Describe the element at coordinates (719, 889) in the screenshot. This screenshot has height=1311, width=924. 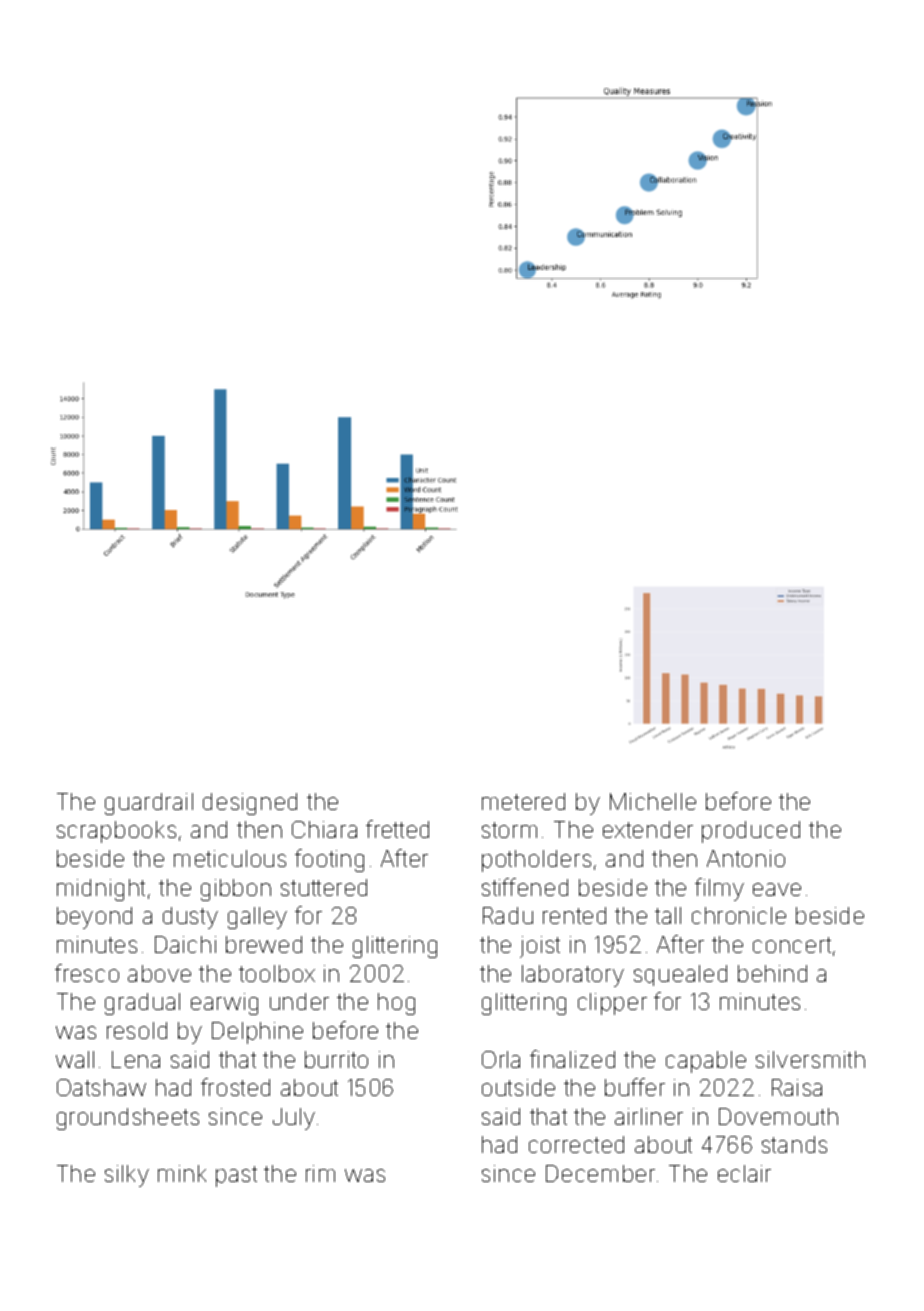
I see `filmy` at that location.
